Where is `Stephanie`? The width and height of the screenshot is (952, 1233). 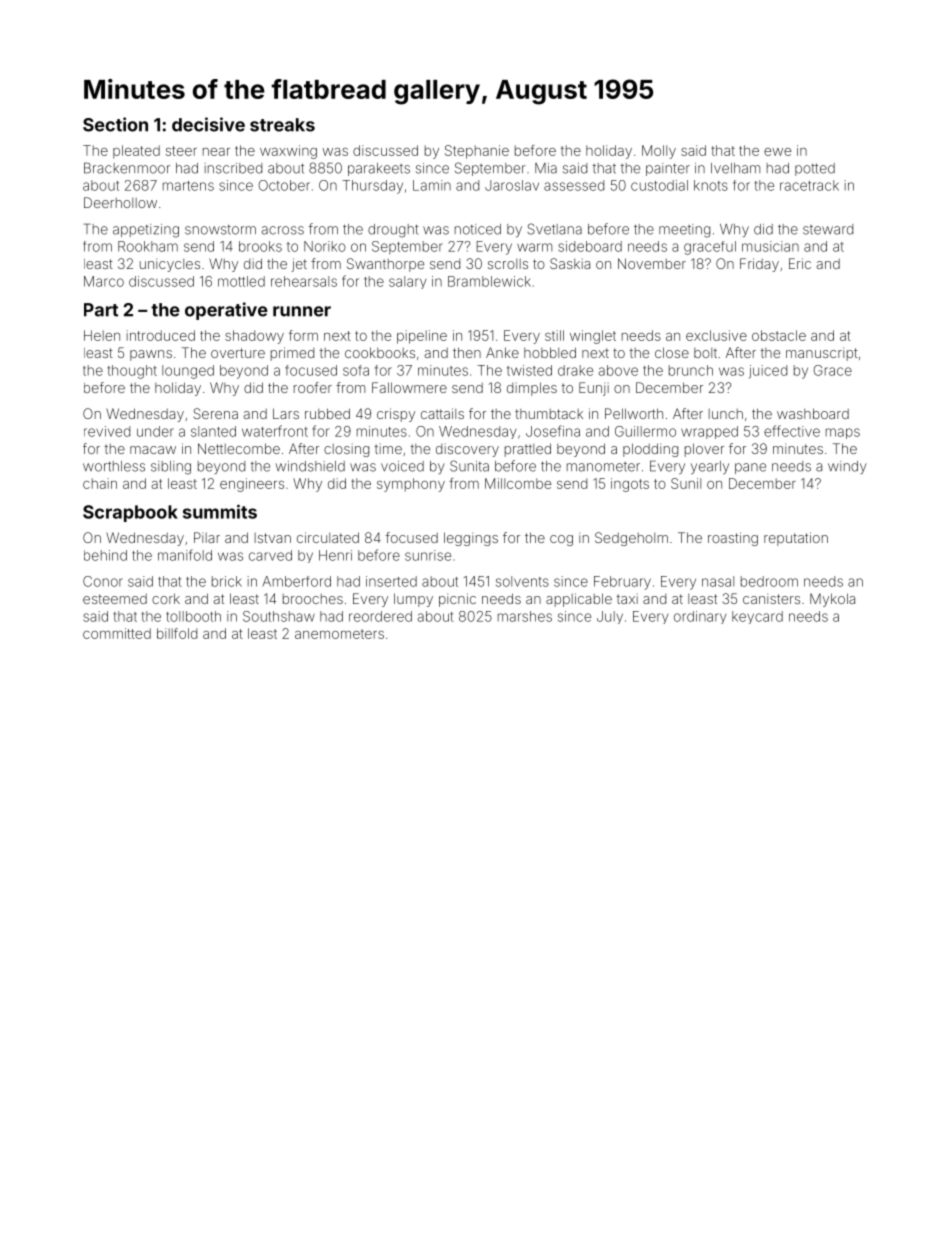 Stephanie is located at coordinates (477, 152).
